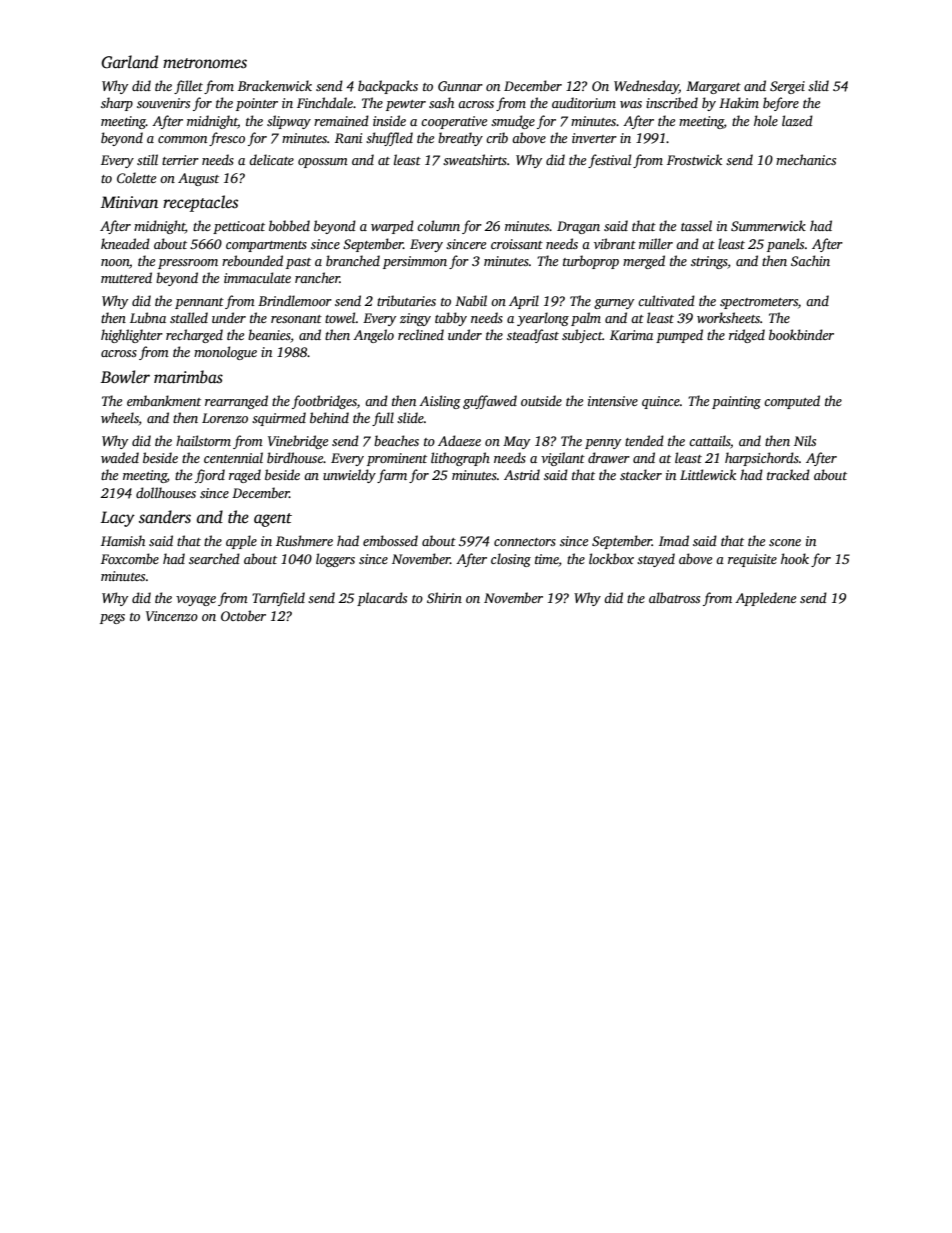 The width and height of the page is (952, 1233). What do you see at coordinates (787, 87) in the page?
I see `Sergei` at bounding box center [787, 87].
